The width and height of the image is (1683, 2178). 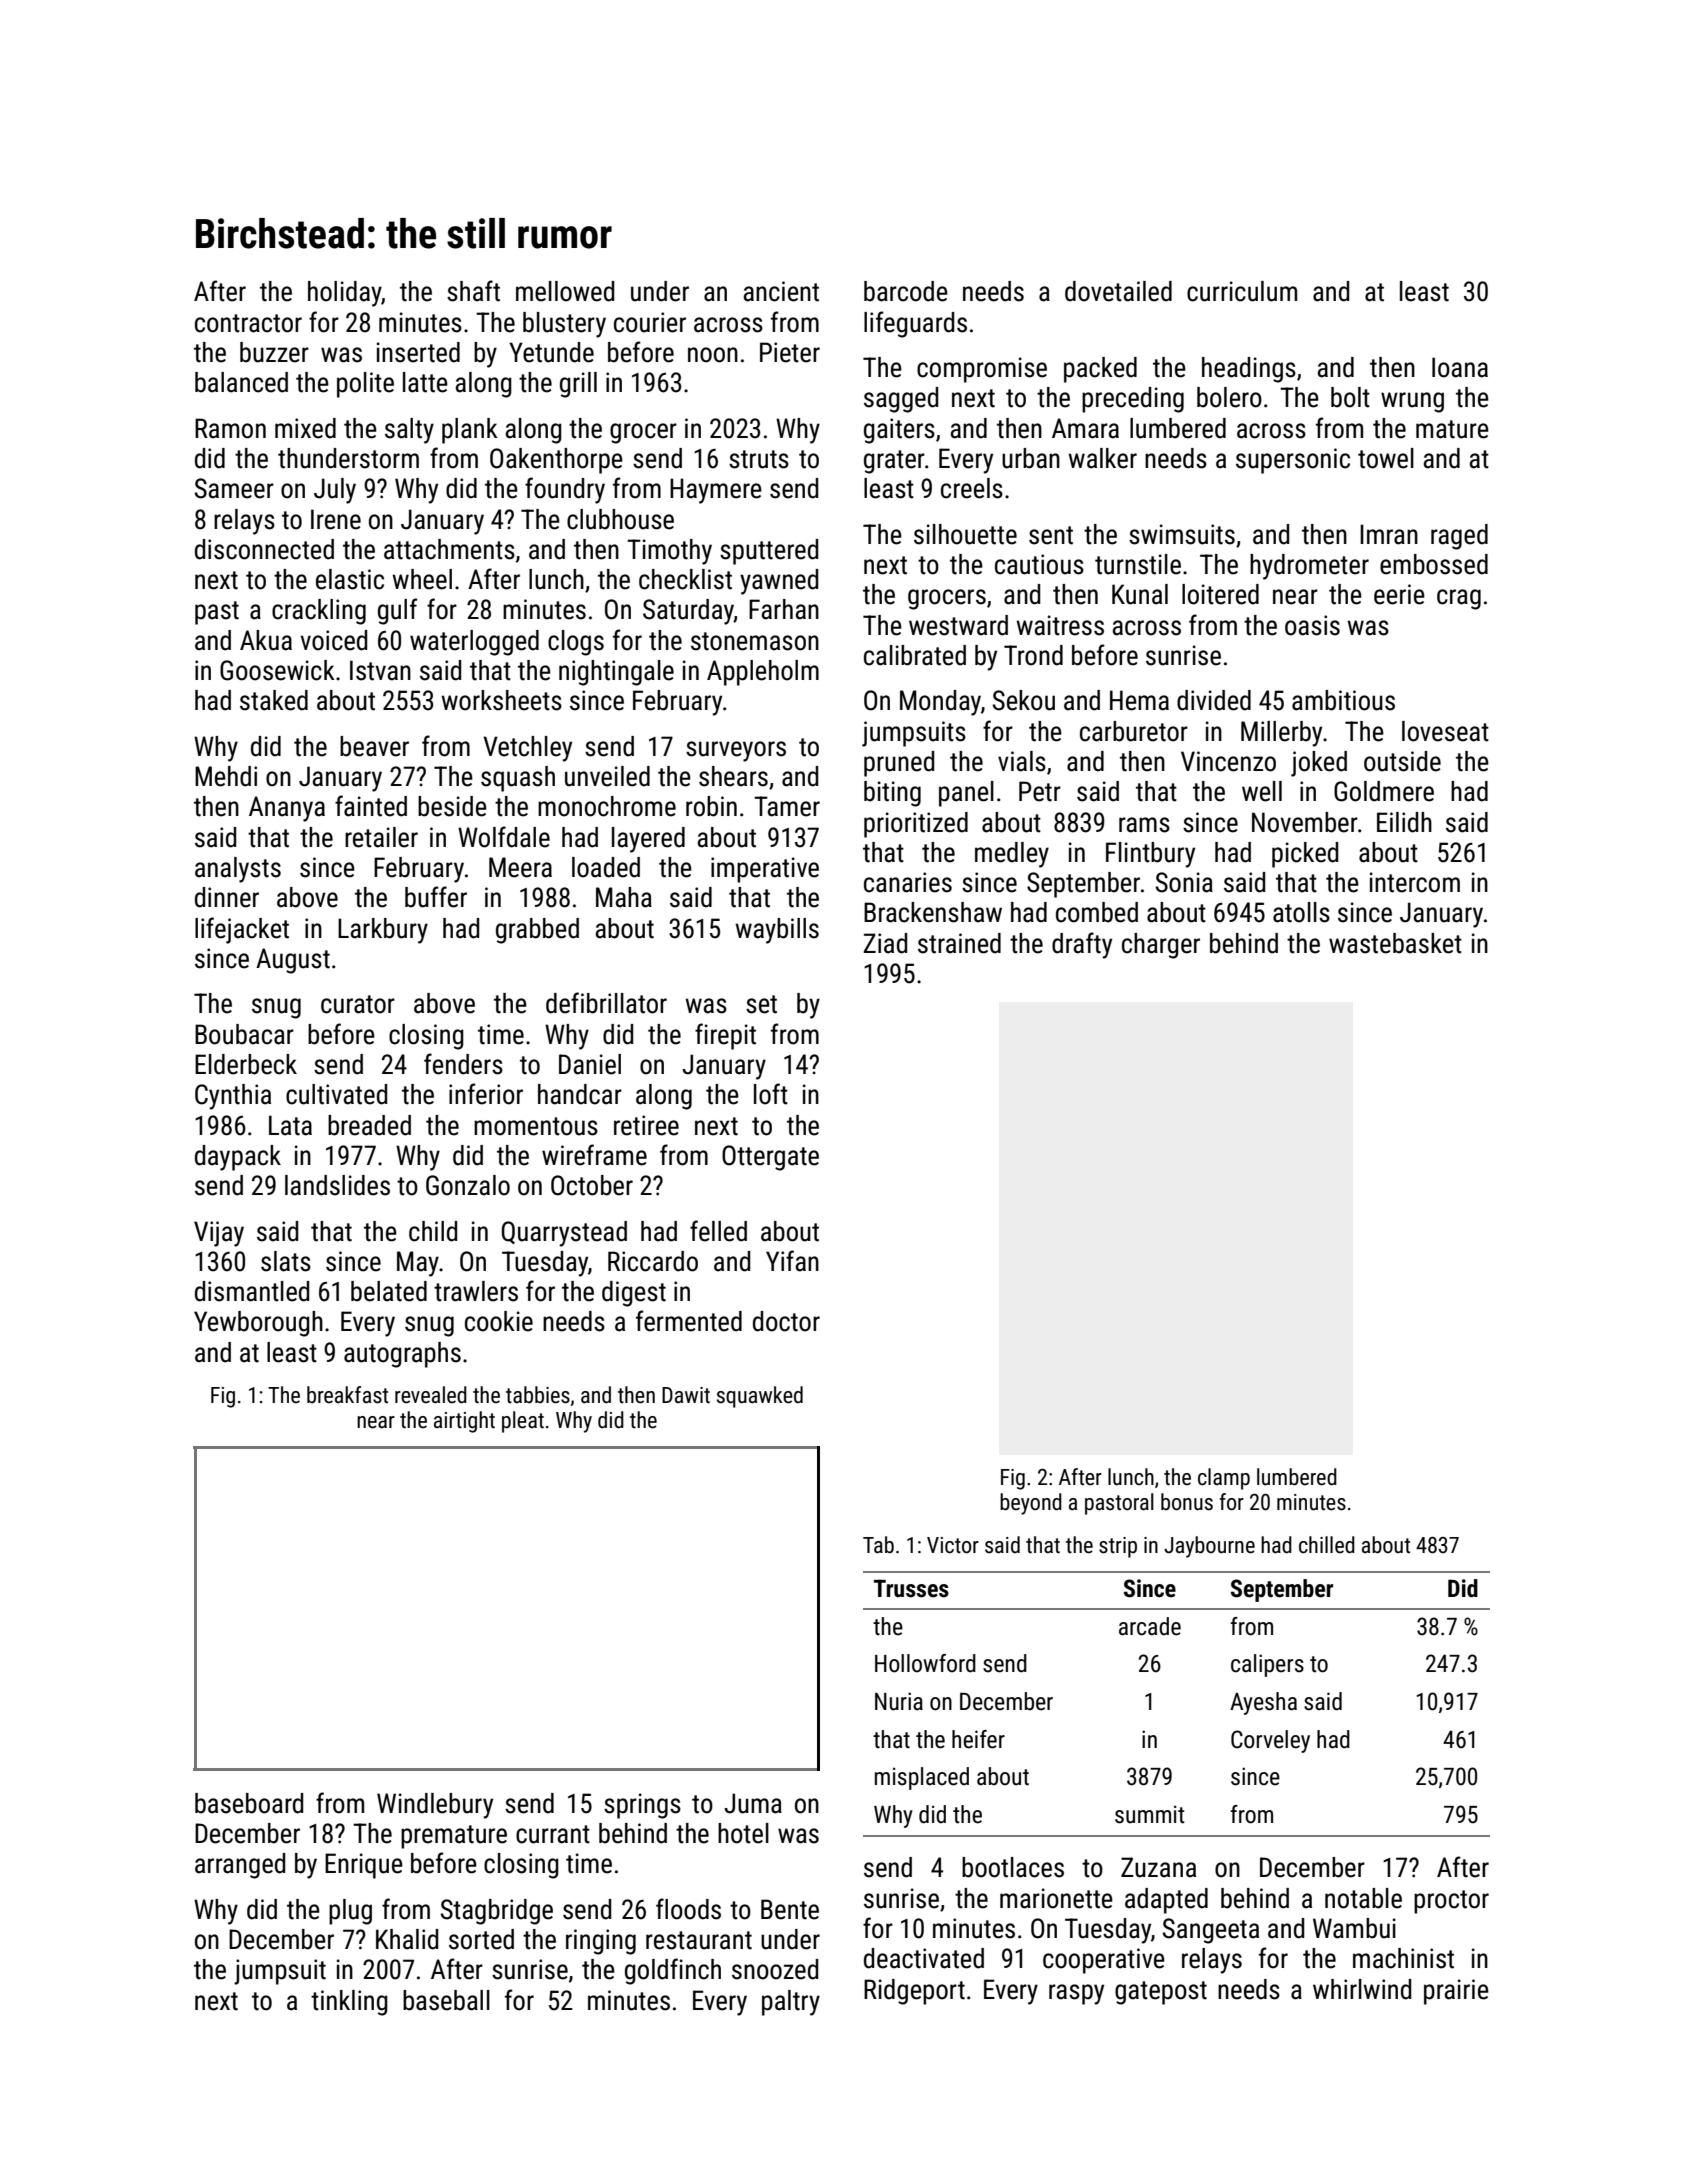 What do you see at coordinates (915, 324) in the image?
I see `lifeguards` at bounding box center [915, 324].
